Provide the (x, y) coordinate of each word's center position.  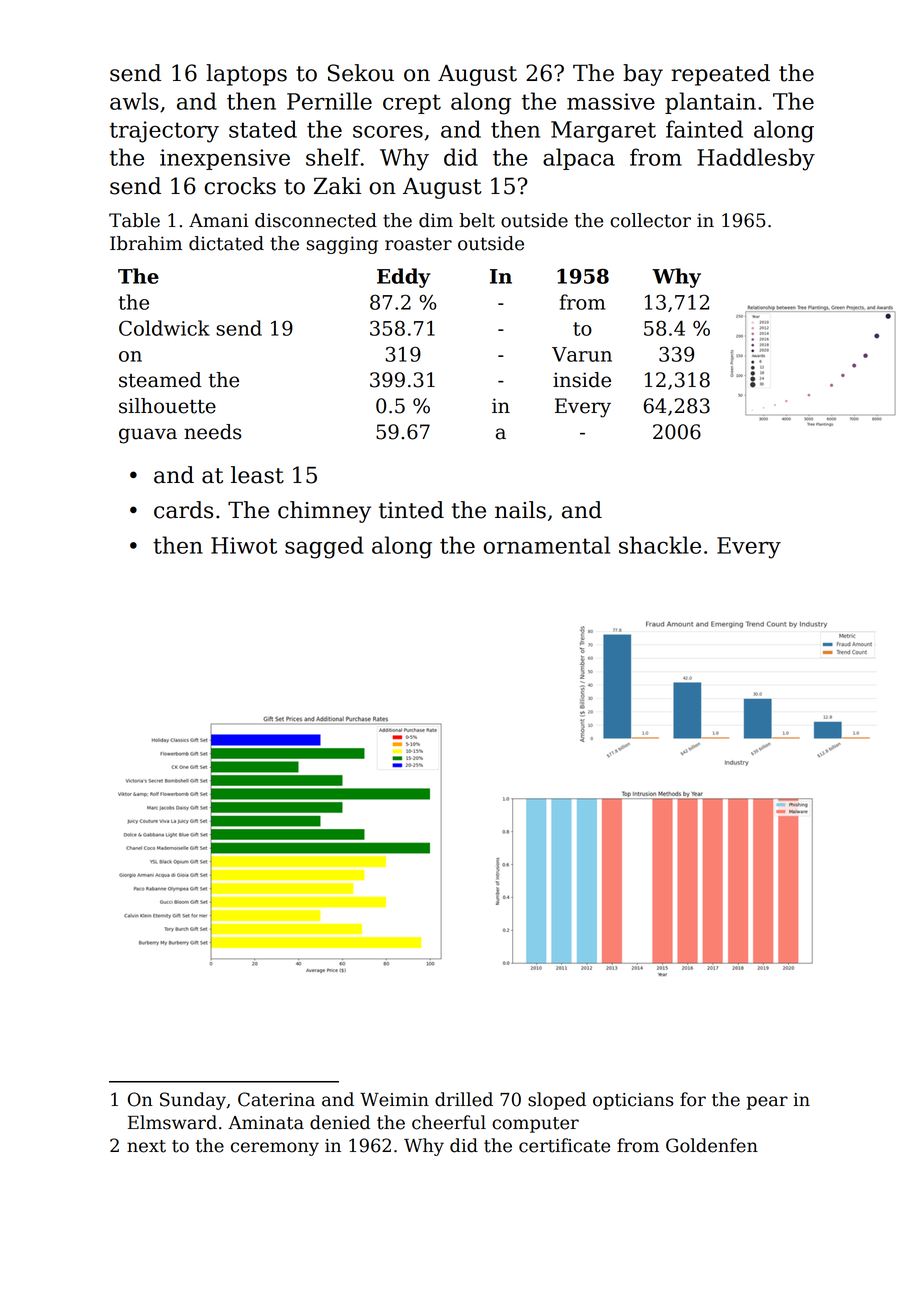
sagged (324, 547)
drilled (464, 1099)
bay (643, 75)
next (146, 1146)
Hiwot (244, 545)
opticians (633, 1101)
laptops (246, 75)
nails (520, 510)
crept (412, 104)
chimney (324, 512)
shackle (660, 545)
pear (767, 1103)
